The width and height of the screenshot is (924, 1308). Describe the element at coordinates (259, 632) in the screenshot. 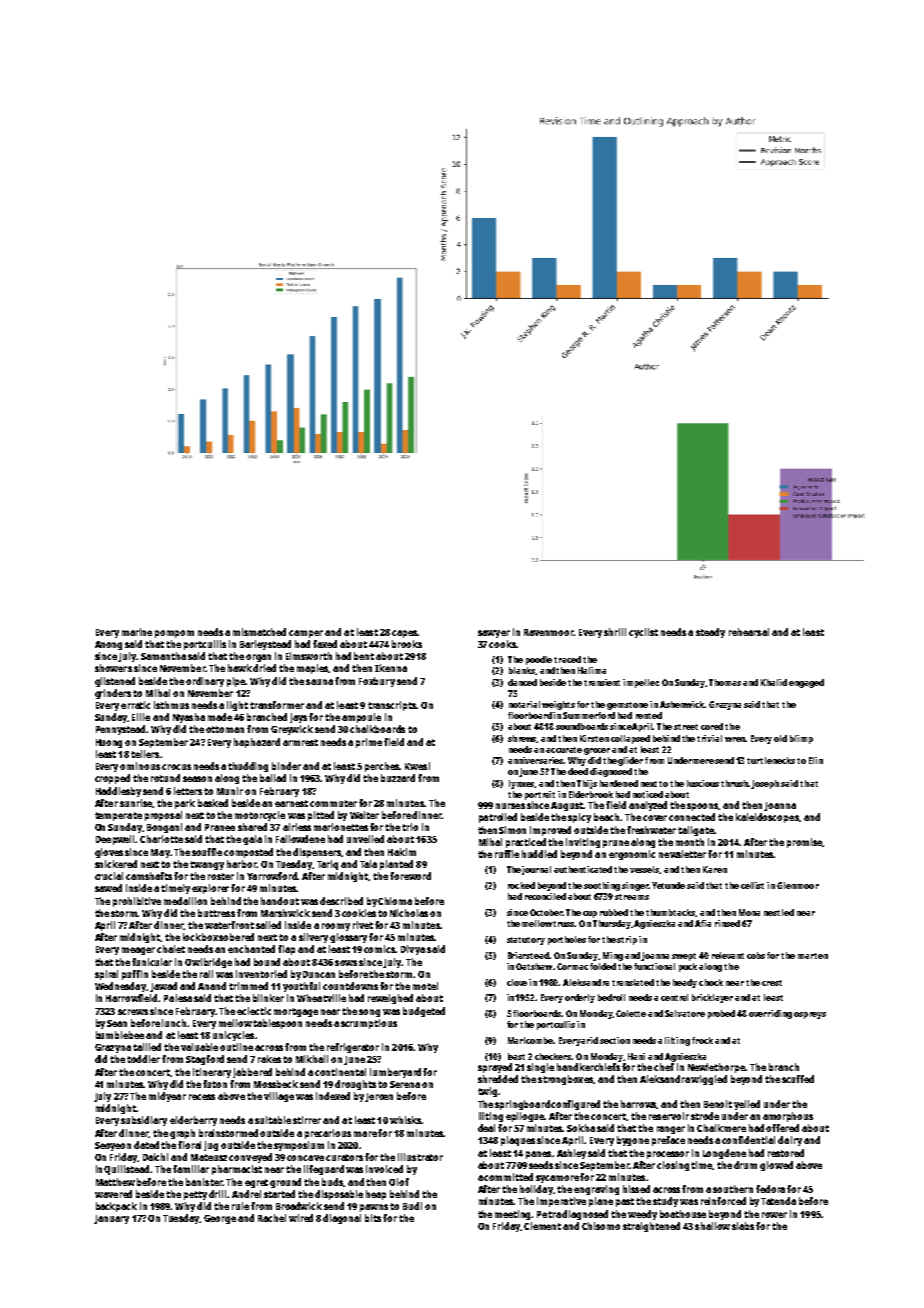

I see `mismatched` at that location.
